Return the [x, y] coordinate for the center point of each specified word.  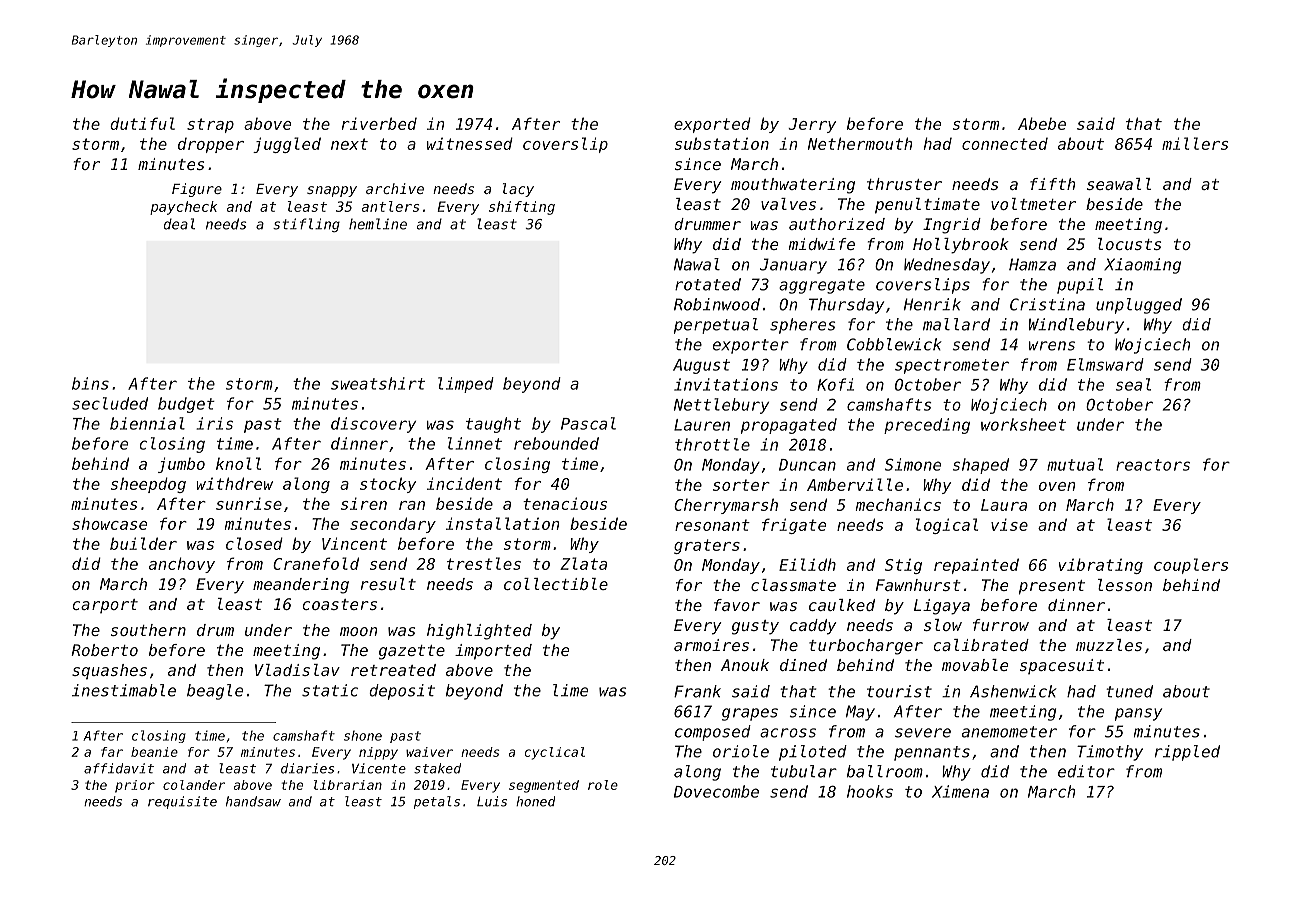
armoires [711, 645]
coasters [339, 604]
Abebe [1042, 123]
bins [90, 383]
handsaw [253, 801]
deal [179, 224]
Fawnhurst [918, 585]
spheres [802, 326]
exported [712, 125]
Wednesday [947, 266]
